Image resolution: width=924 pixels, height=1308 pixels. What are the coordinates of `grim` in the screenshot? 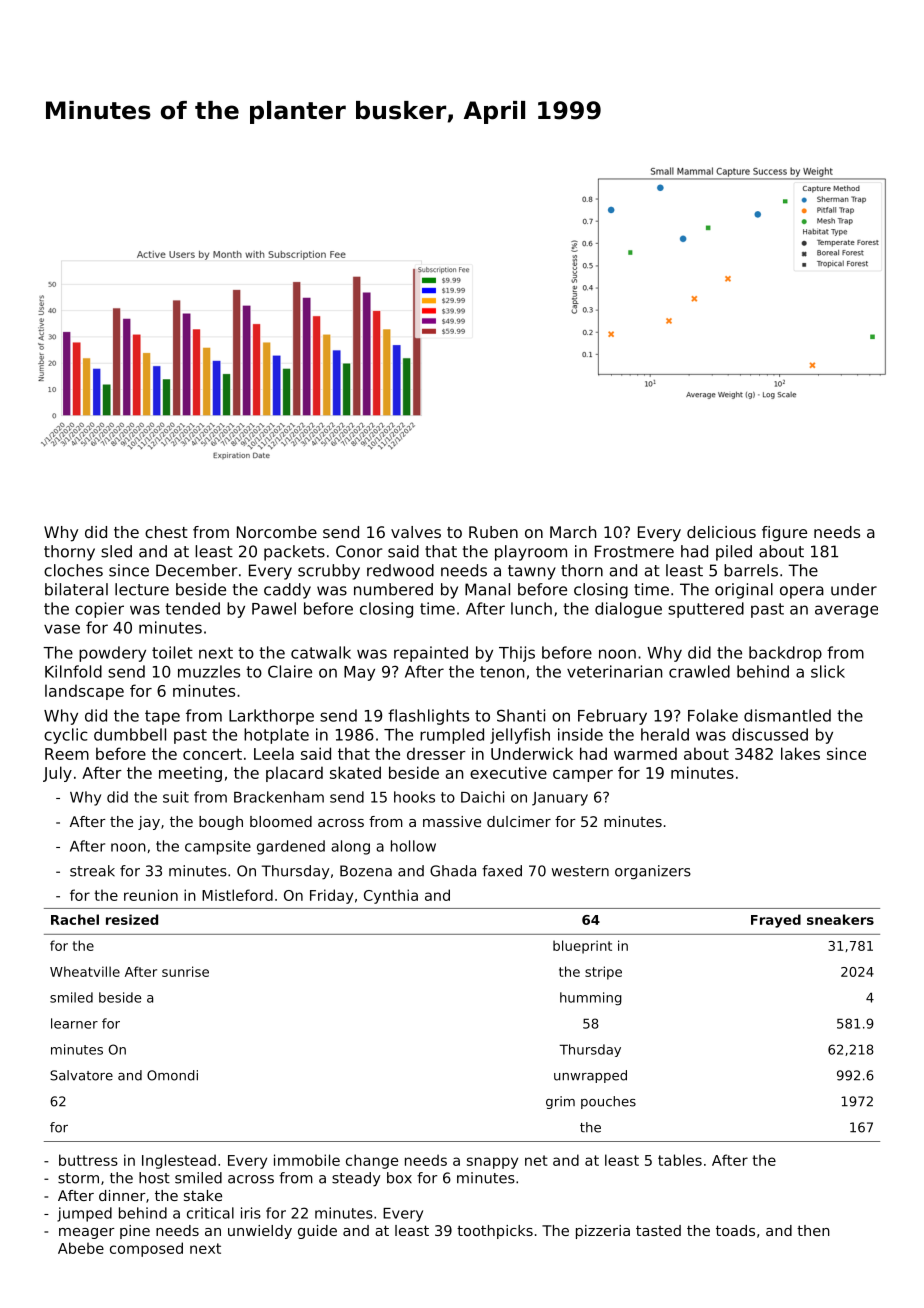 It's located at (560, 1102).
